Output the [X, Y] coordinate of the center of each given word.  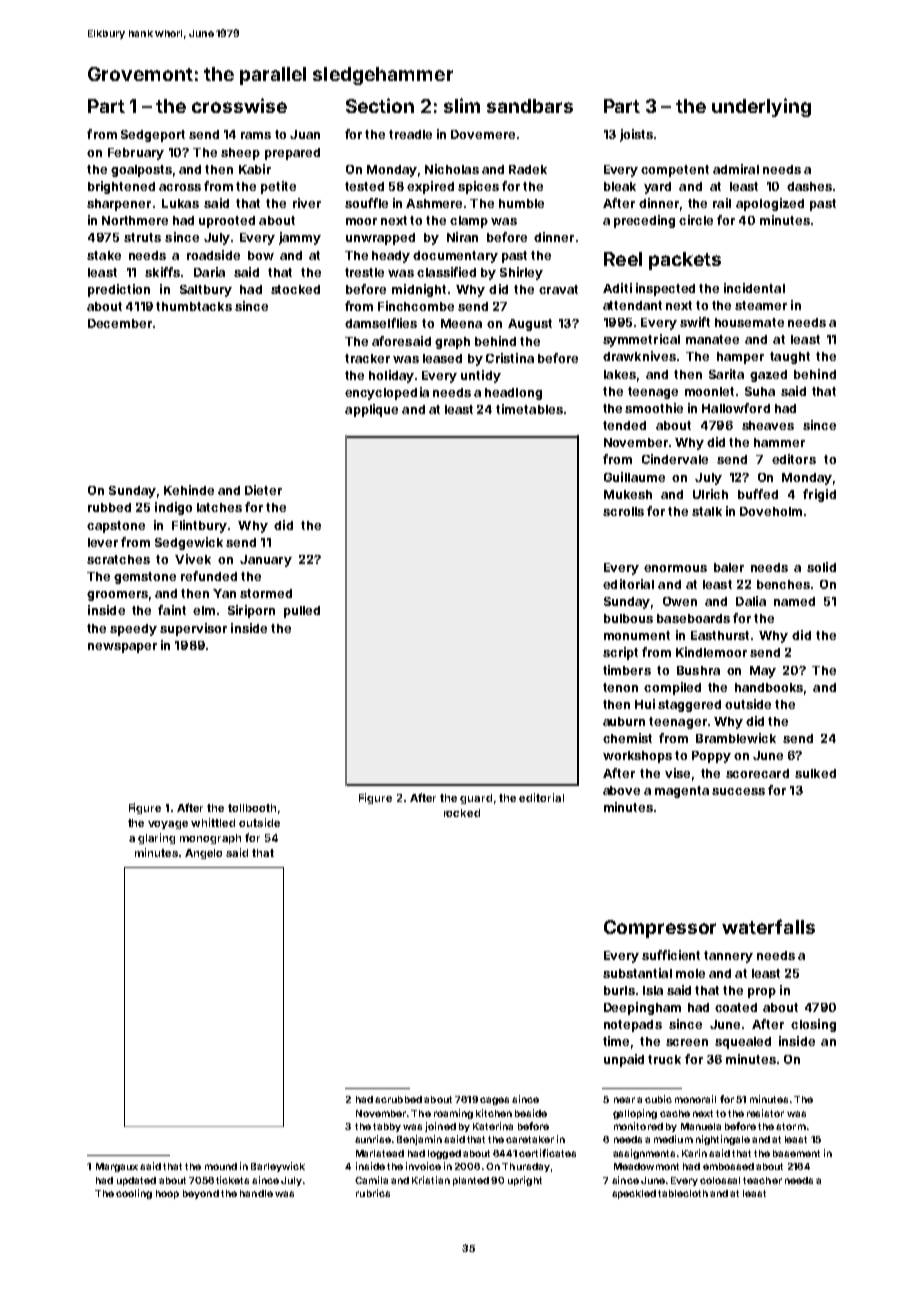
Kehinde [189, 490]
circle [696, 220]
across [180, 187]
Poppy [711, 757]
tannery [728, 957]
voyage [168, 825]
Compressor [660, 929]
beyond [201, 1194]
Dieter [263, 490]
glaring [156, 838]
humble [521, 203]
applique [371, 410]
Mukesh [628, 494]
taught [790, 358]
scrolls [623, 511]
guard [476, 799]
